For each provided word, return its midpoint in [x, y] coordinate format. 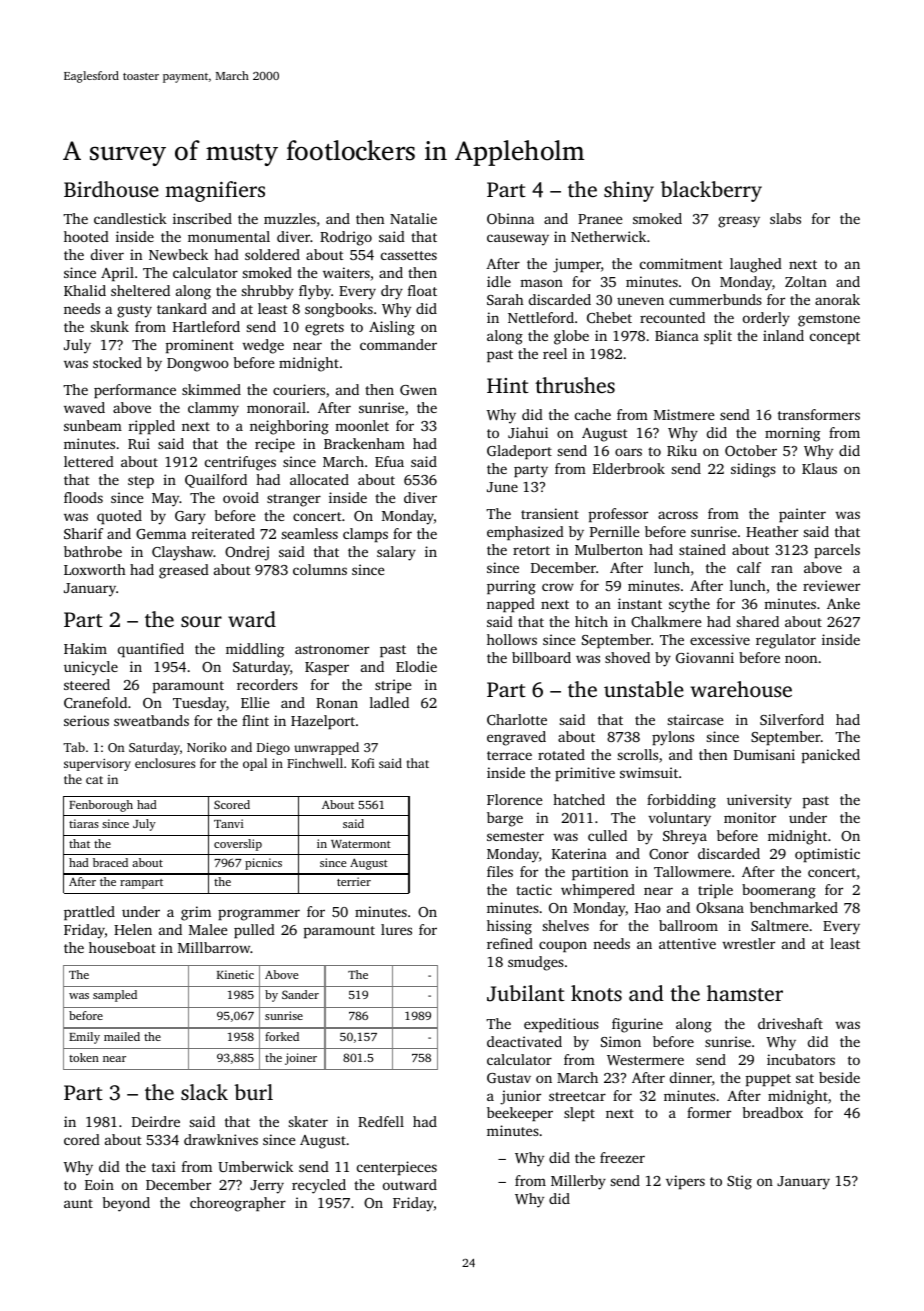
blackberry [711, 191]
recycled [319, 1186]
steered [87, 684]
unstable [644, 689]
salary [396, 553]
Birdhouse [111, 189]
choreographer [238, 1204]
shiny [629, 191]
